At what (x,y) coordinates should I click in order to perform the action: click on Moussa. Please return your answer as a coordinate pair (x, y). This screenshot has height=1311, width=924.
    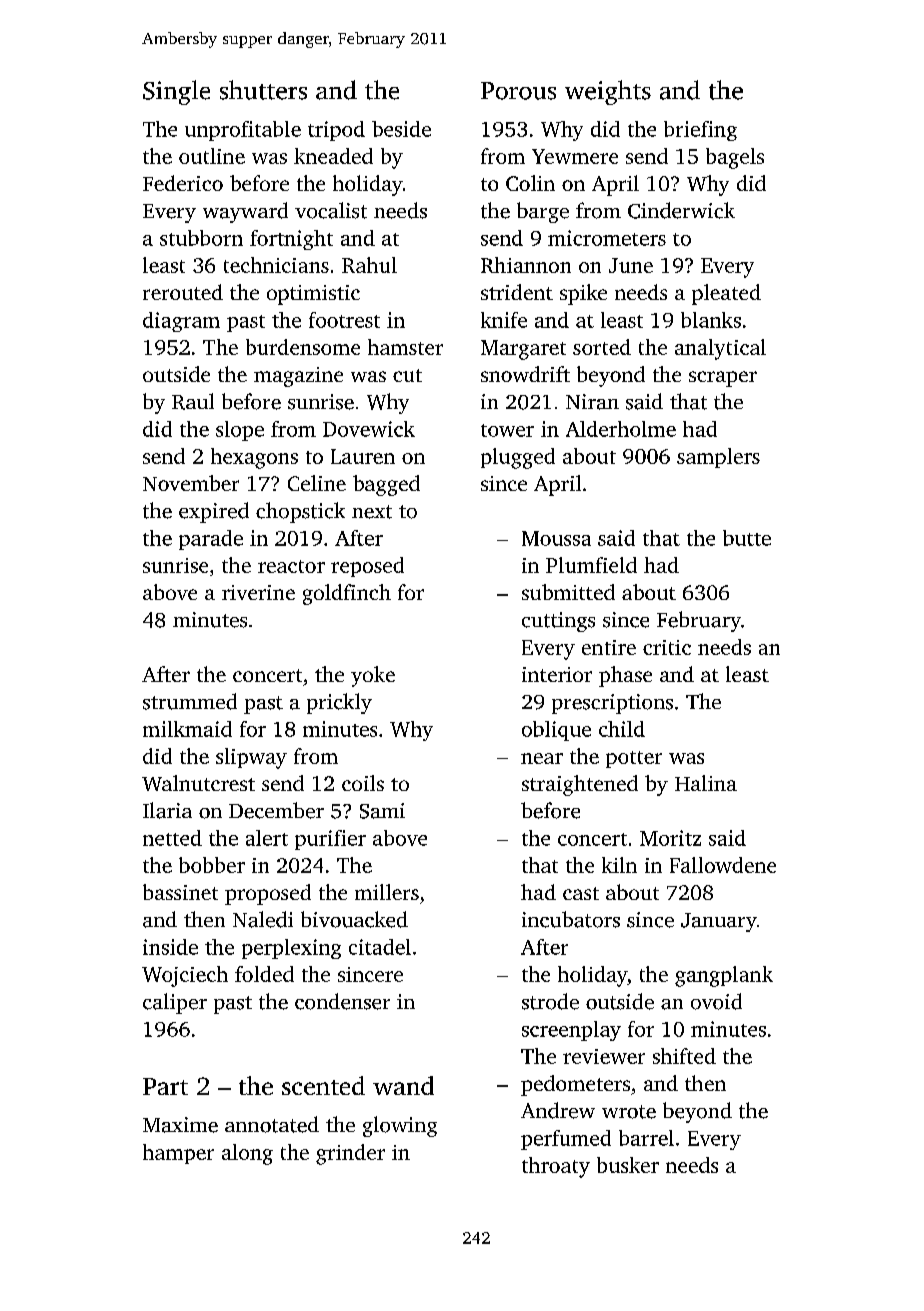
    Looking at the image, I should click on (556, 538).
